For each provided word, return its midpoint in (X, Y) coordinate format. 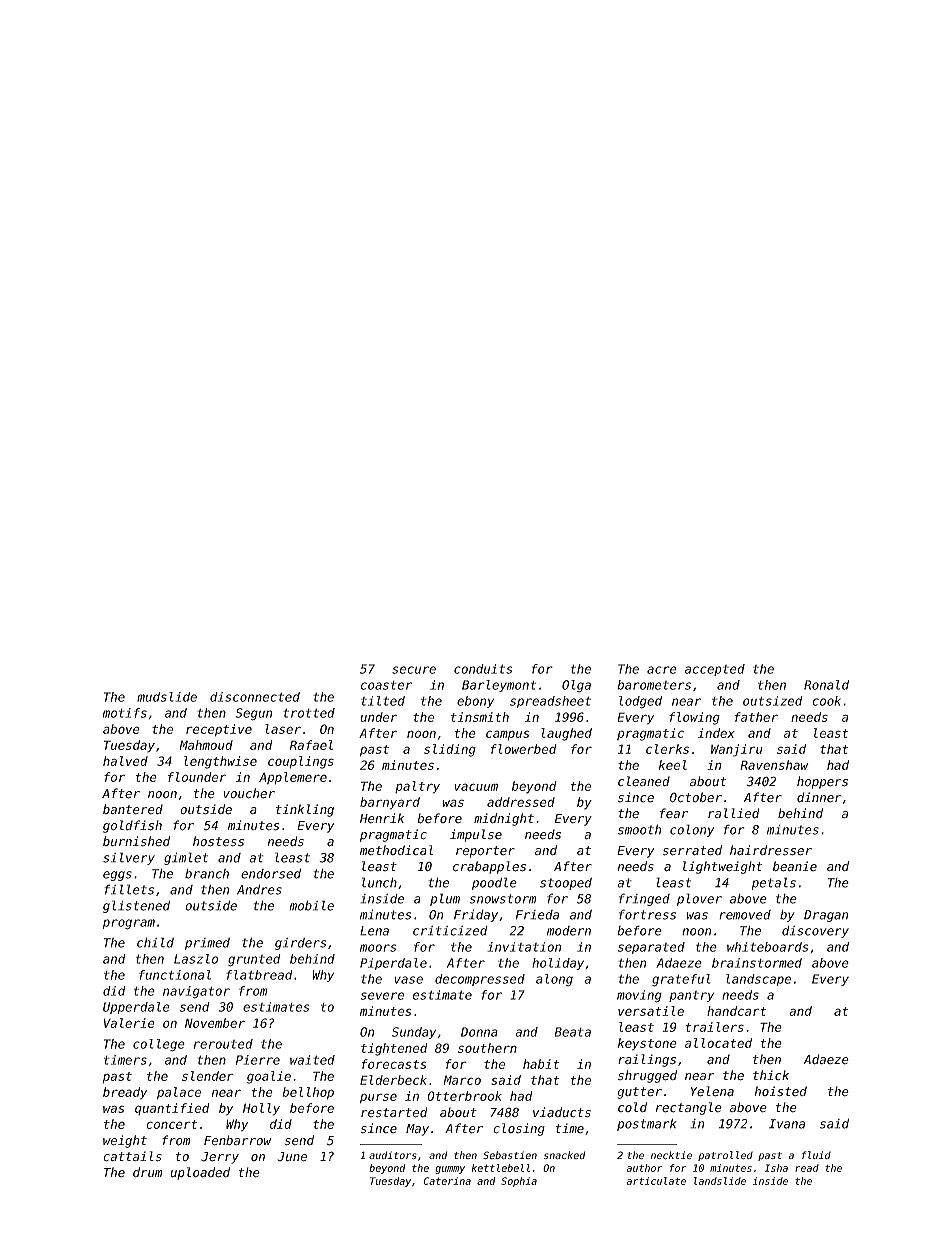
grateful (681, 980)
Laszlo (196, 959)
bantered (133, 809)
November (215, 1023)
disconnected (255, 697)
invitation (524, 947)
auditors (392, 1155)
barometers (654, 685)
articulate (656, 1181)
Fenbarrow (238, 1140)
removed (745, 915)
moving (639, 996)
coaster (386, 685)
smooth (639, 829)
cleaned (644, 781)
